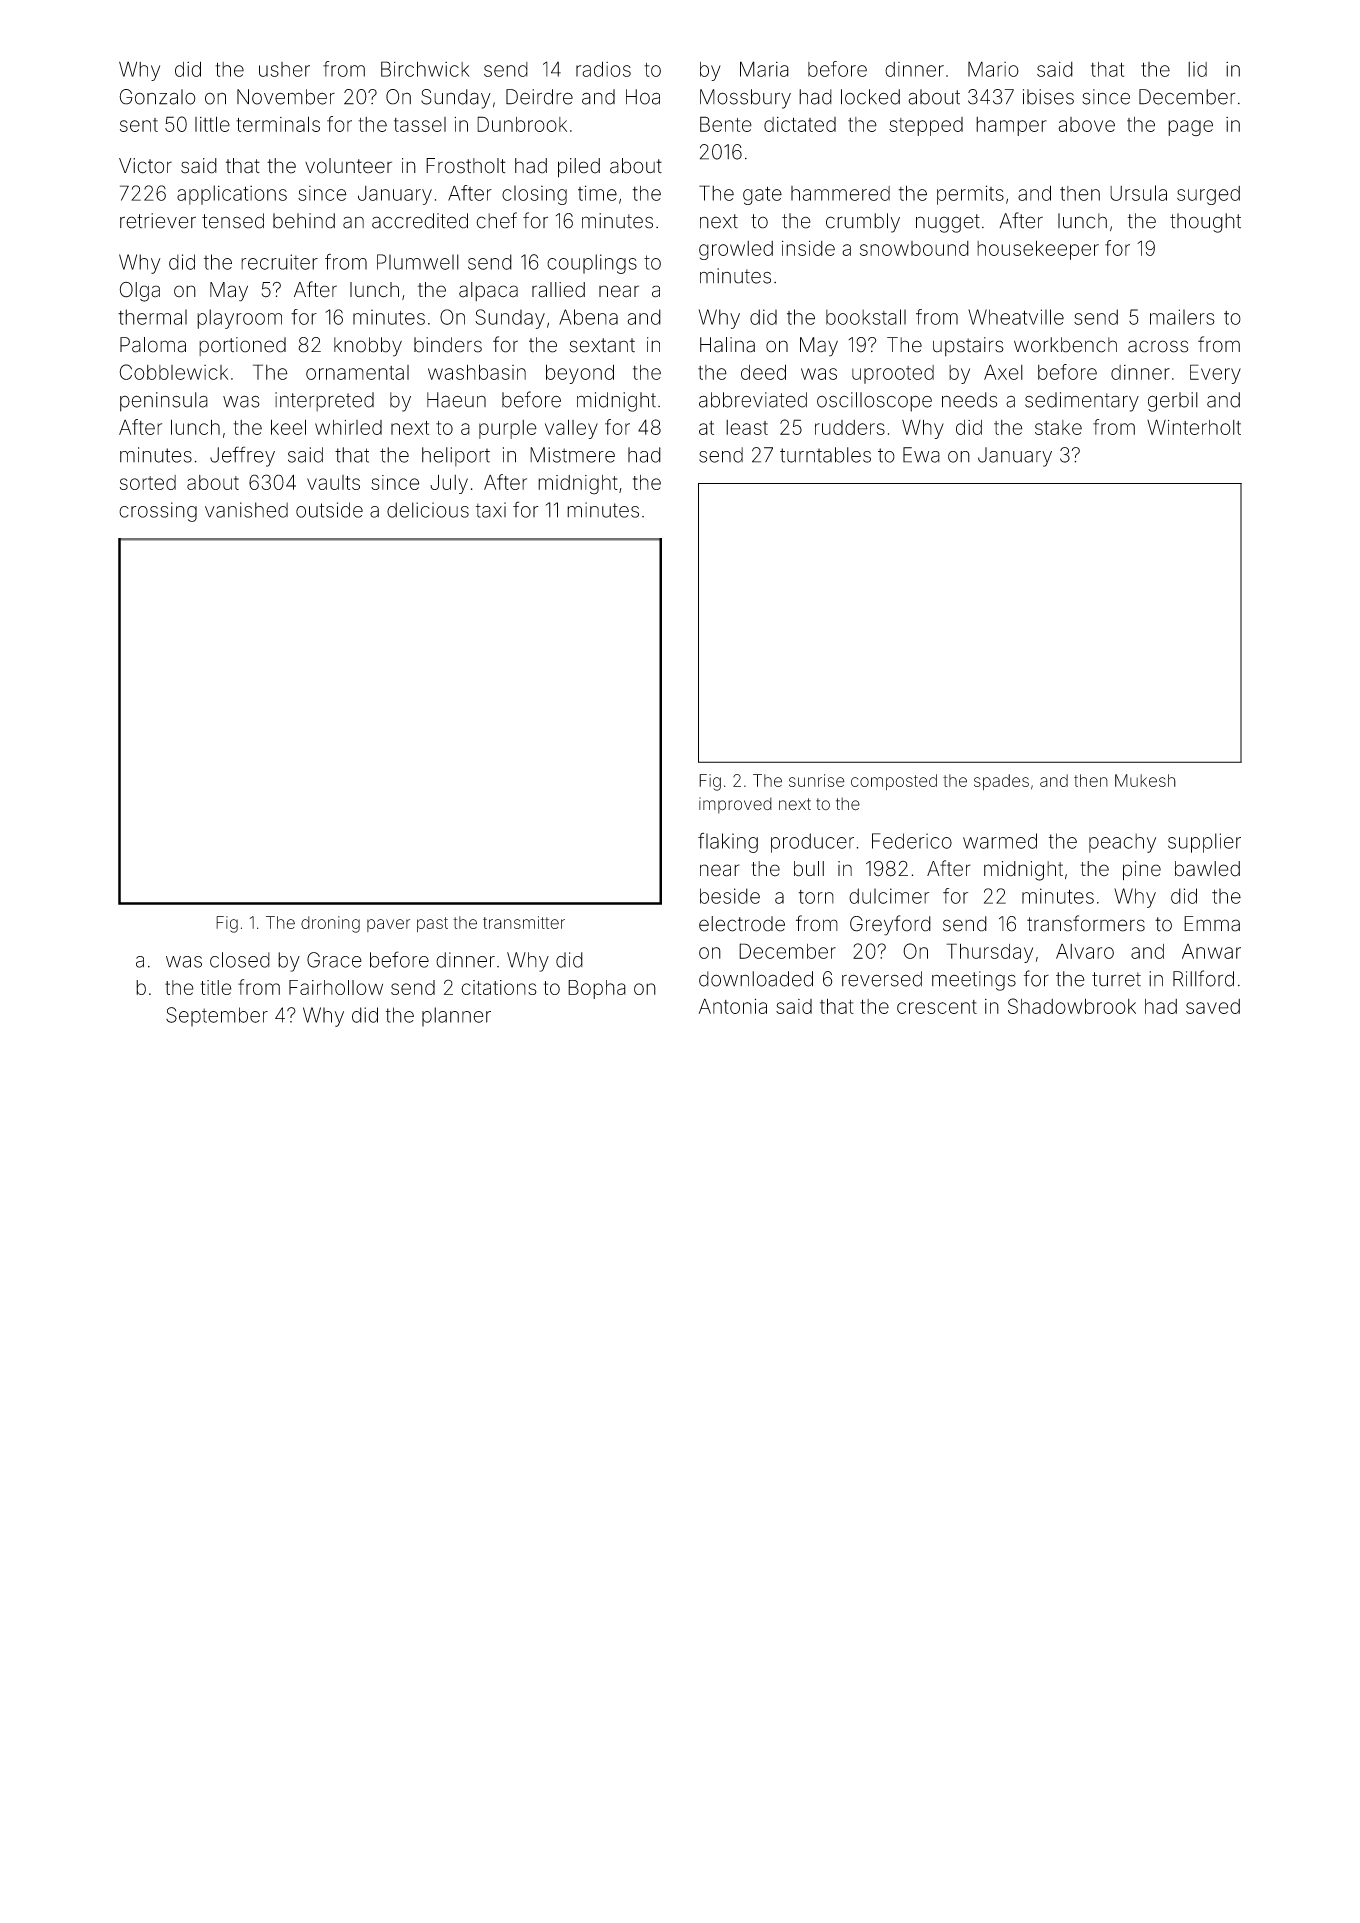 This screenshot has width=1360, height=1923. I want to click on droning, so click(330, 924).
